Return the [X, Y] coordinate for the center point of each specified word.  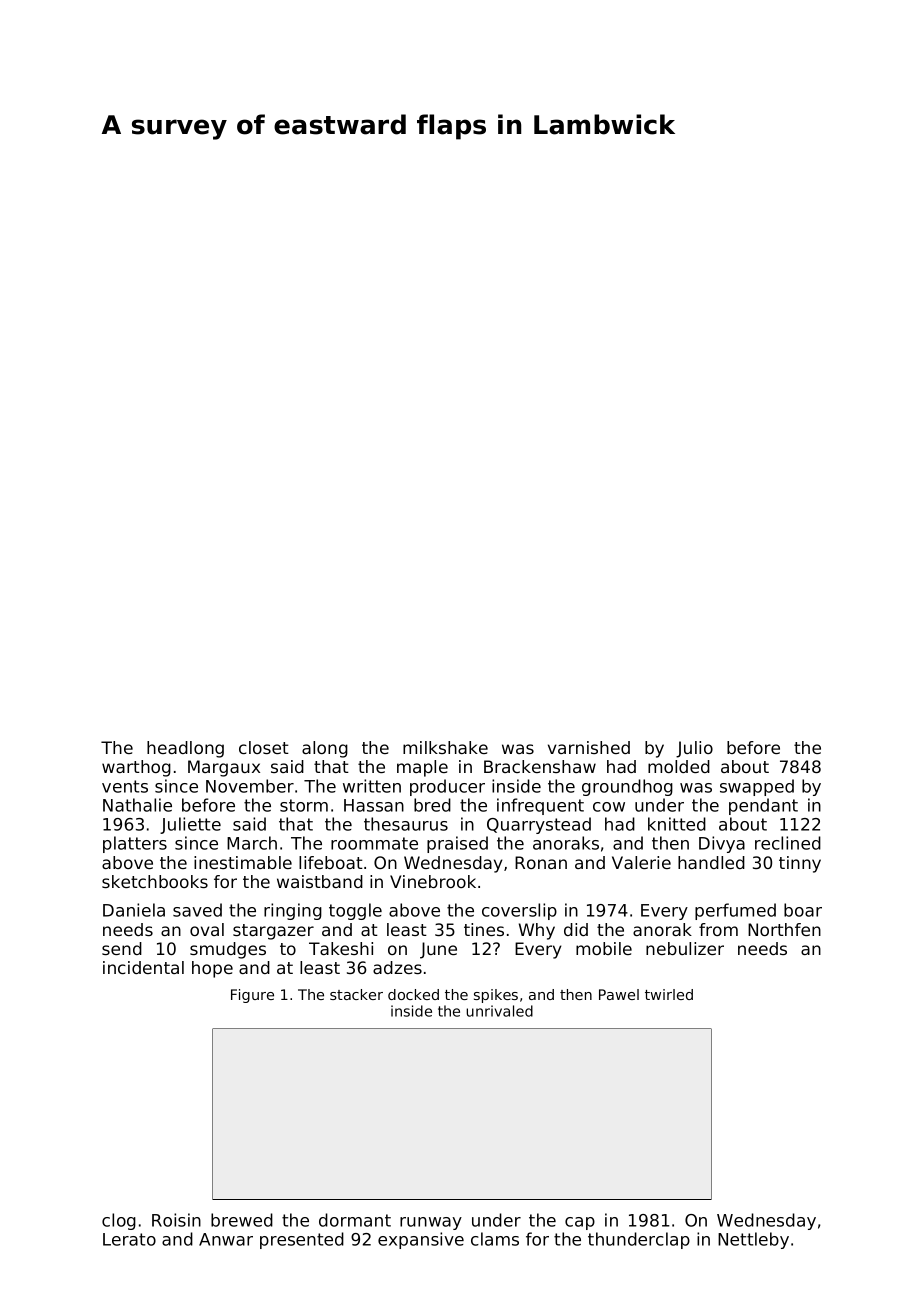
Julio [694, 749]
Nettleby [753, 1240]
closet [264, 747]
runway [431, 1223]
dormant [355, 1220]
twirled [669, 994]
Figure [252, 996]
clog [119, 1221]
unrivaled [499, 1011]
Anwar [226, 1239]
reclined [788, 843]
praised [457, 844]
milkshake [445, 747]
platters [135, 844]
